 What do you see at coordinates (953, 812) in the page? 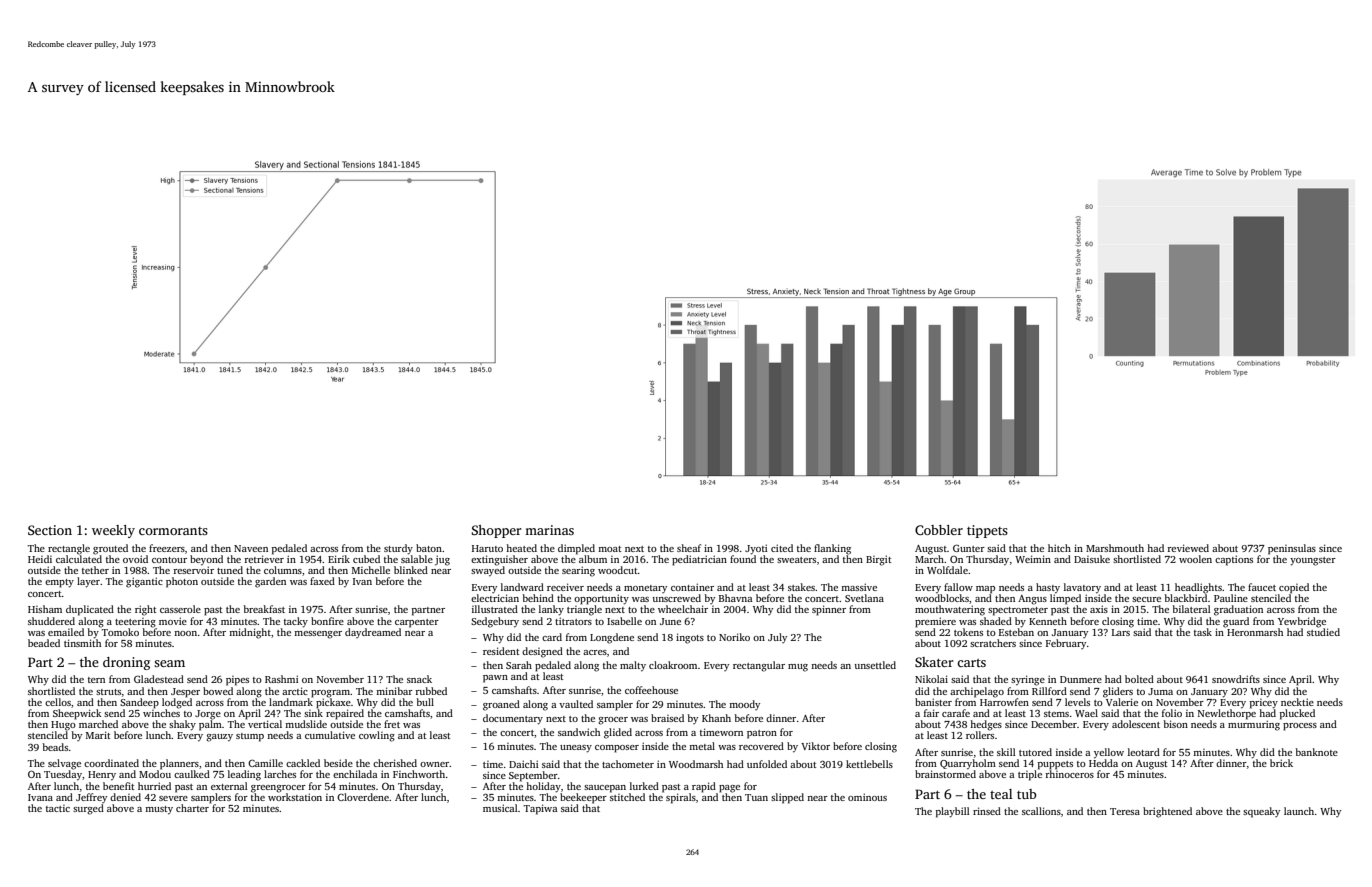
I see `playbill` at bounding box center [953, 812].
